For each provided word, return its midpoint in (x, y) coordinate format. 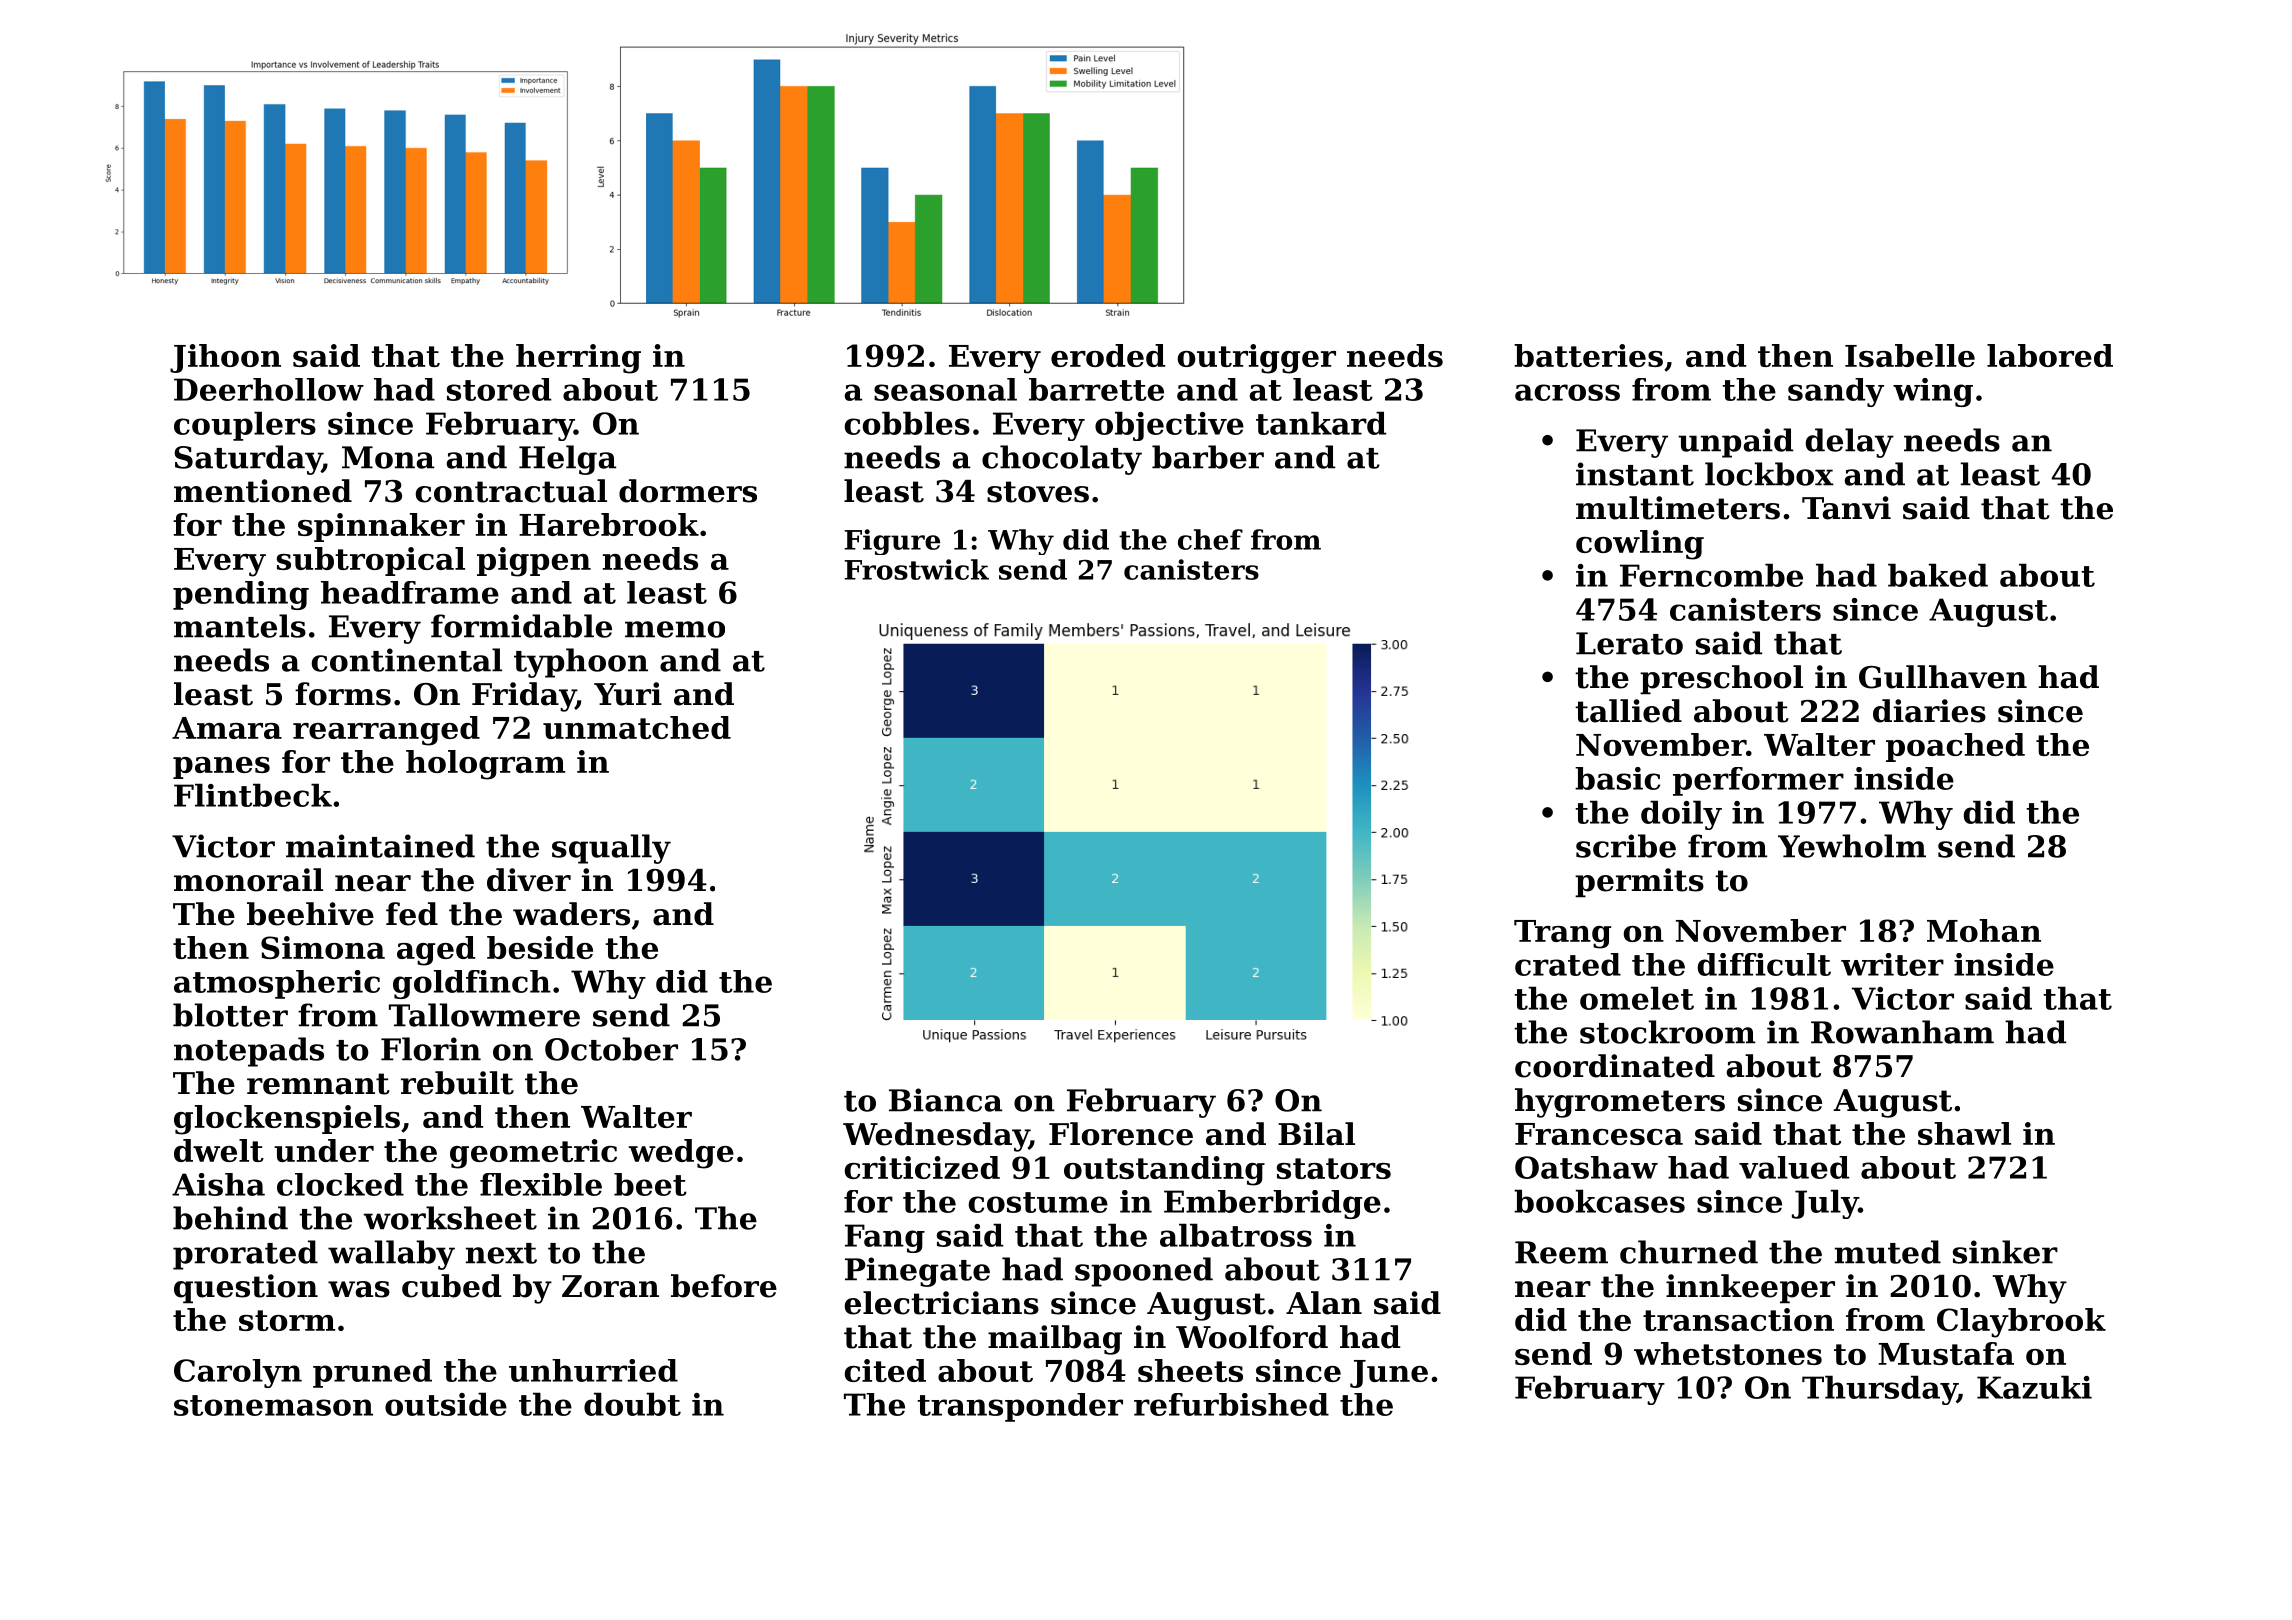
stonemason (273, 1405)
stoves (1038, 492)
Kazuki (2034, 1387)
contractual (511, 491)
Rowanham (1902, 1032)
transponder (1020, 1407)
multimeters (1678, 508)
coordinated (1615, 1066)
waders (571, 914)
